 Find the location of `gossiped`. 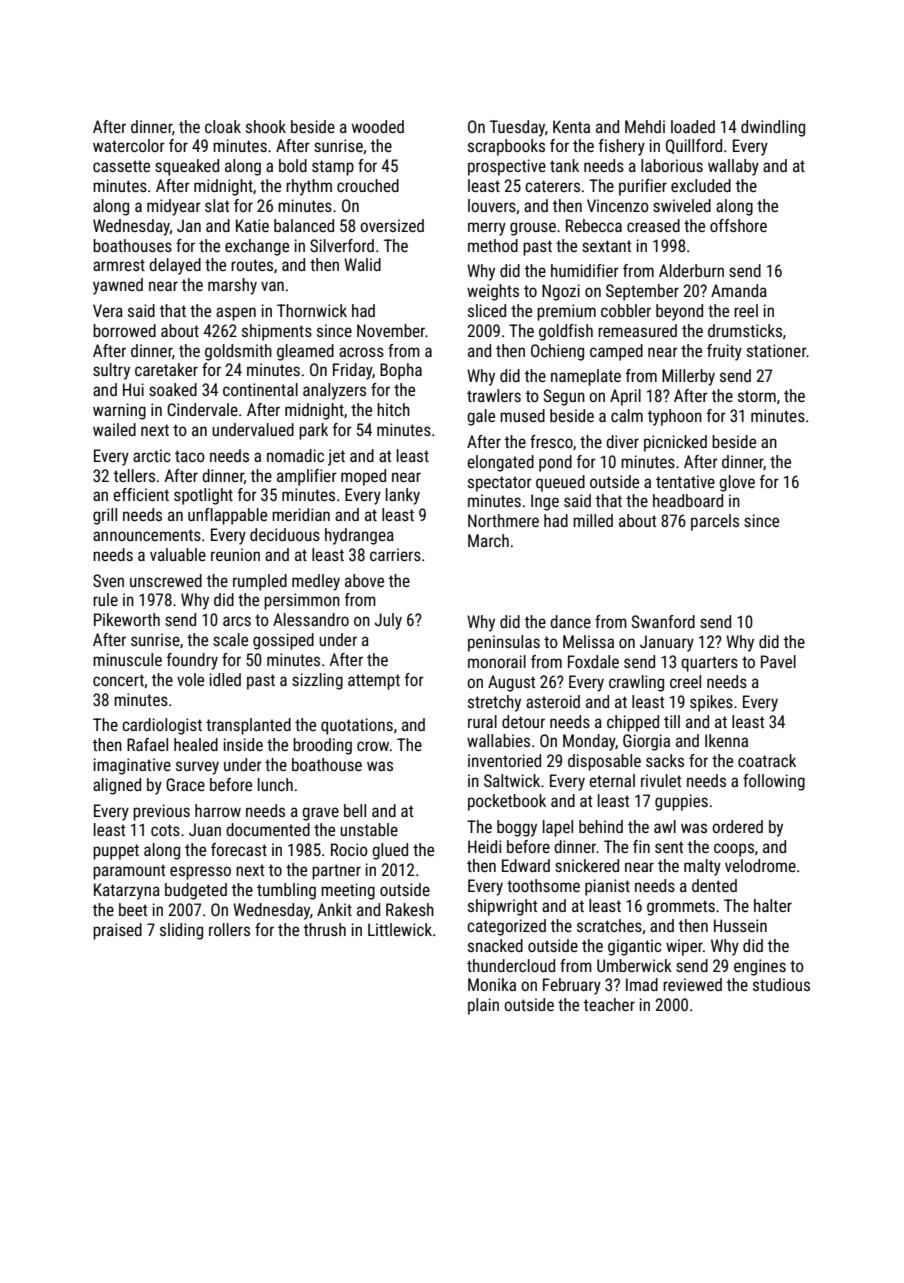

gossiped is located at coordinates (283, 641).
